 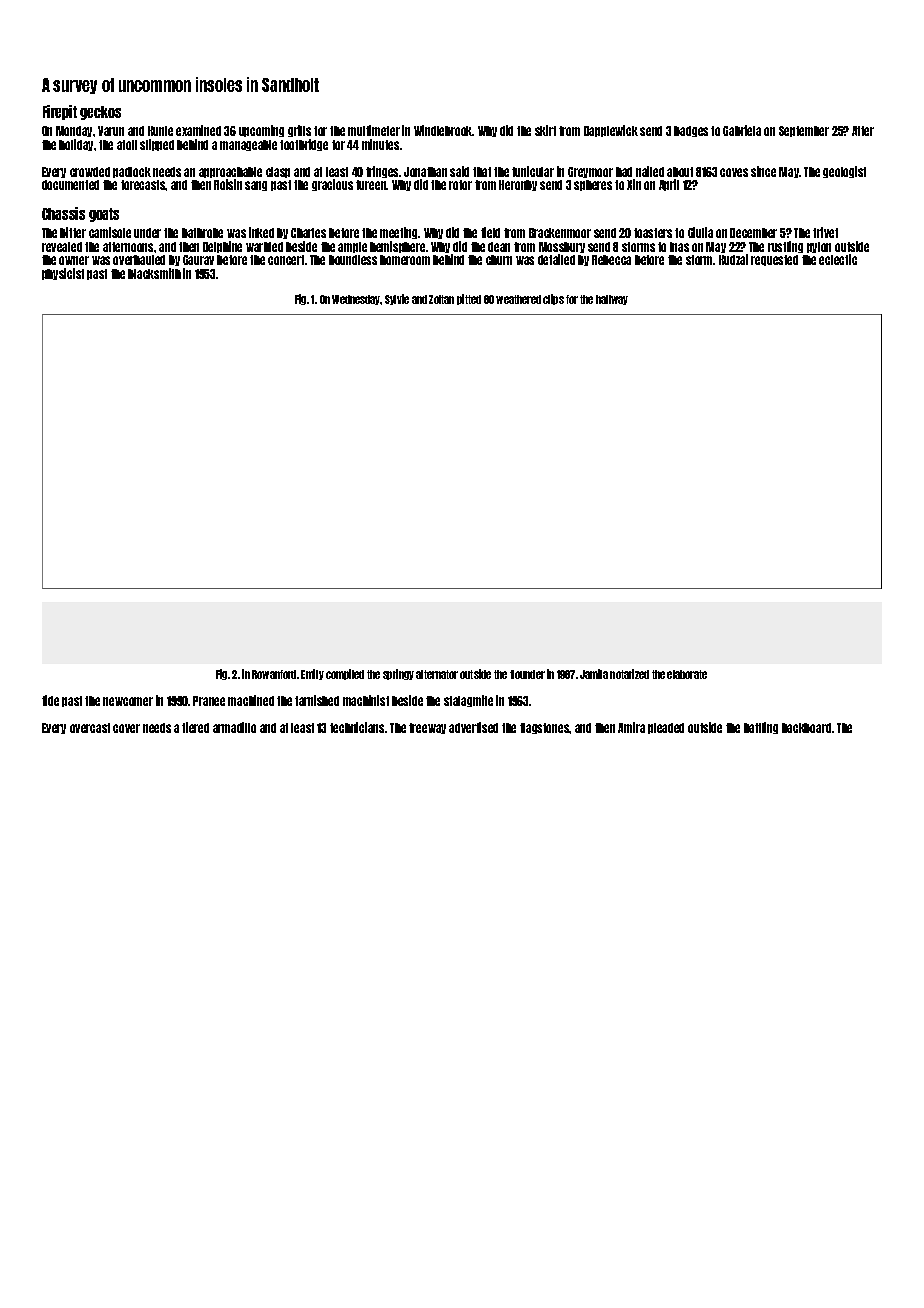 I want to click on footbridge, so click(x=304, y=145).
